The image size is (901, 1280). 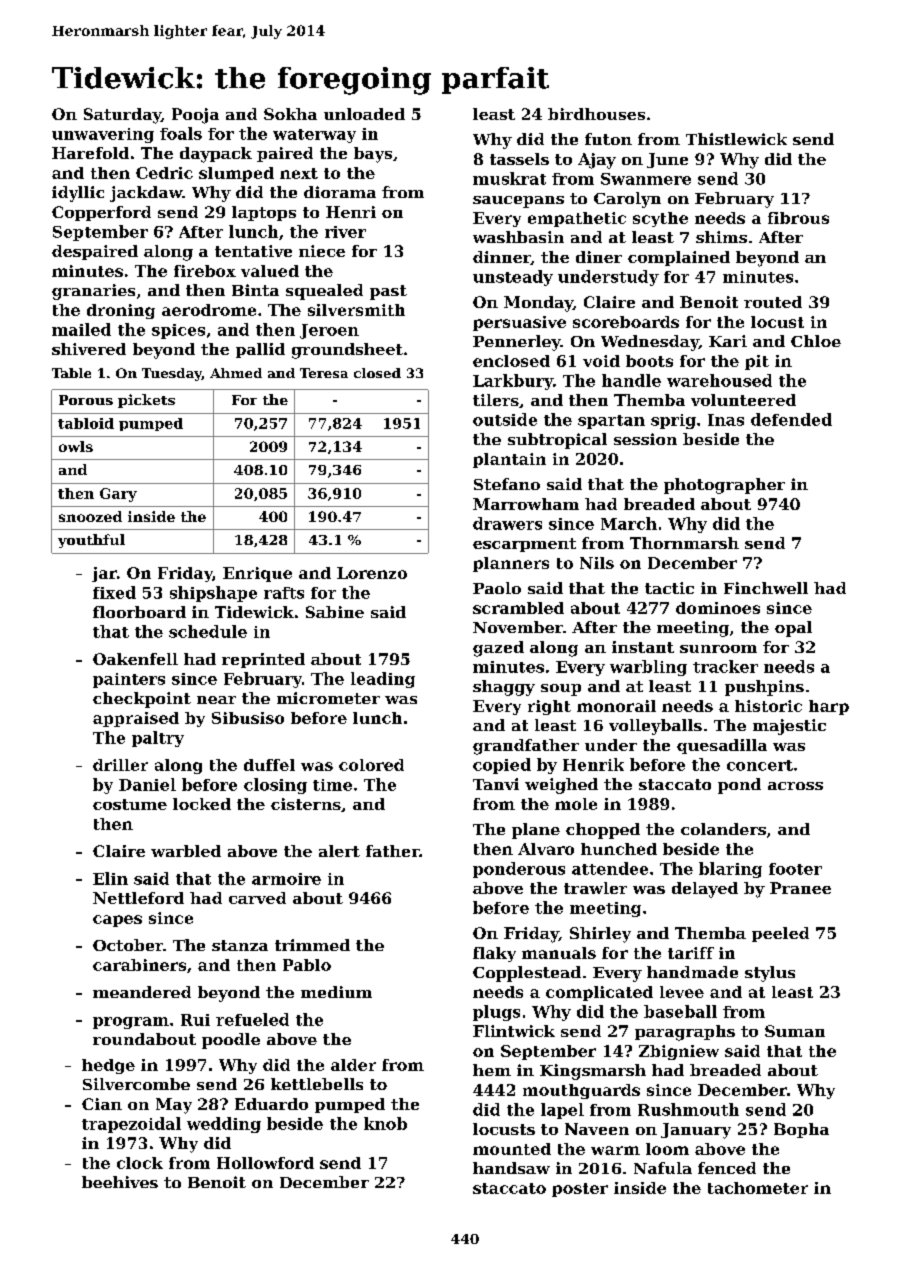 I want to click on concert, so click(x=760, y=765).
